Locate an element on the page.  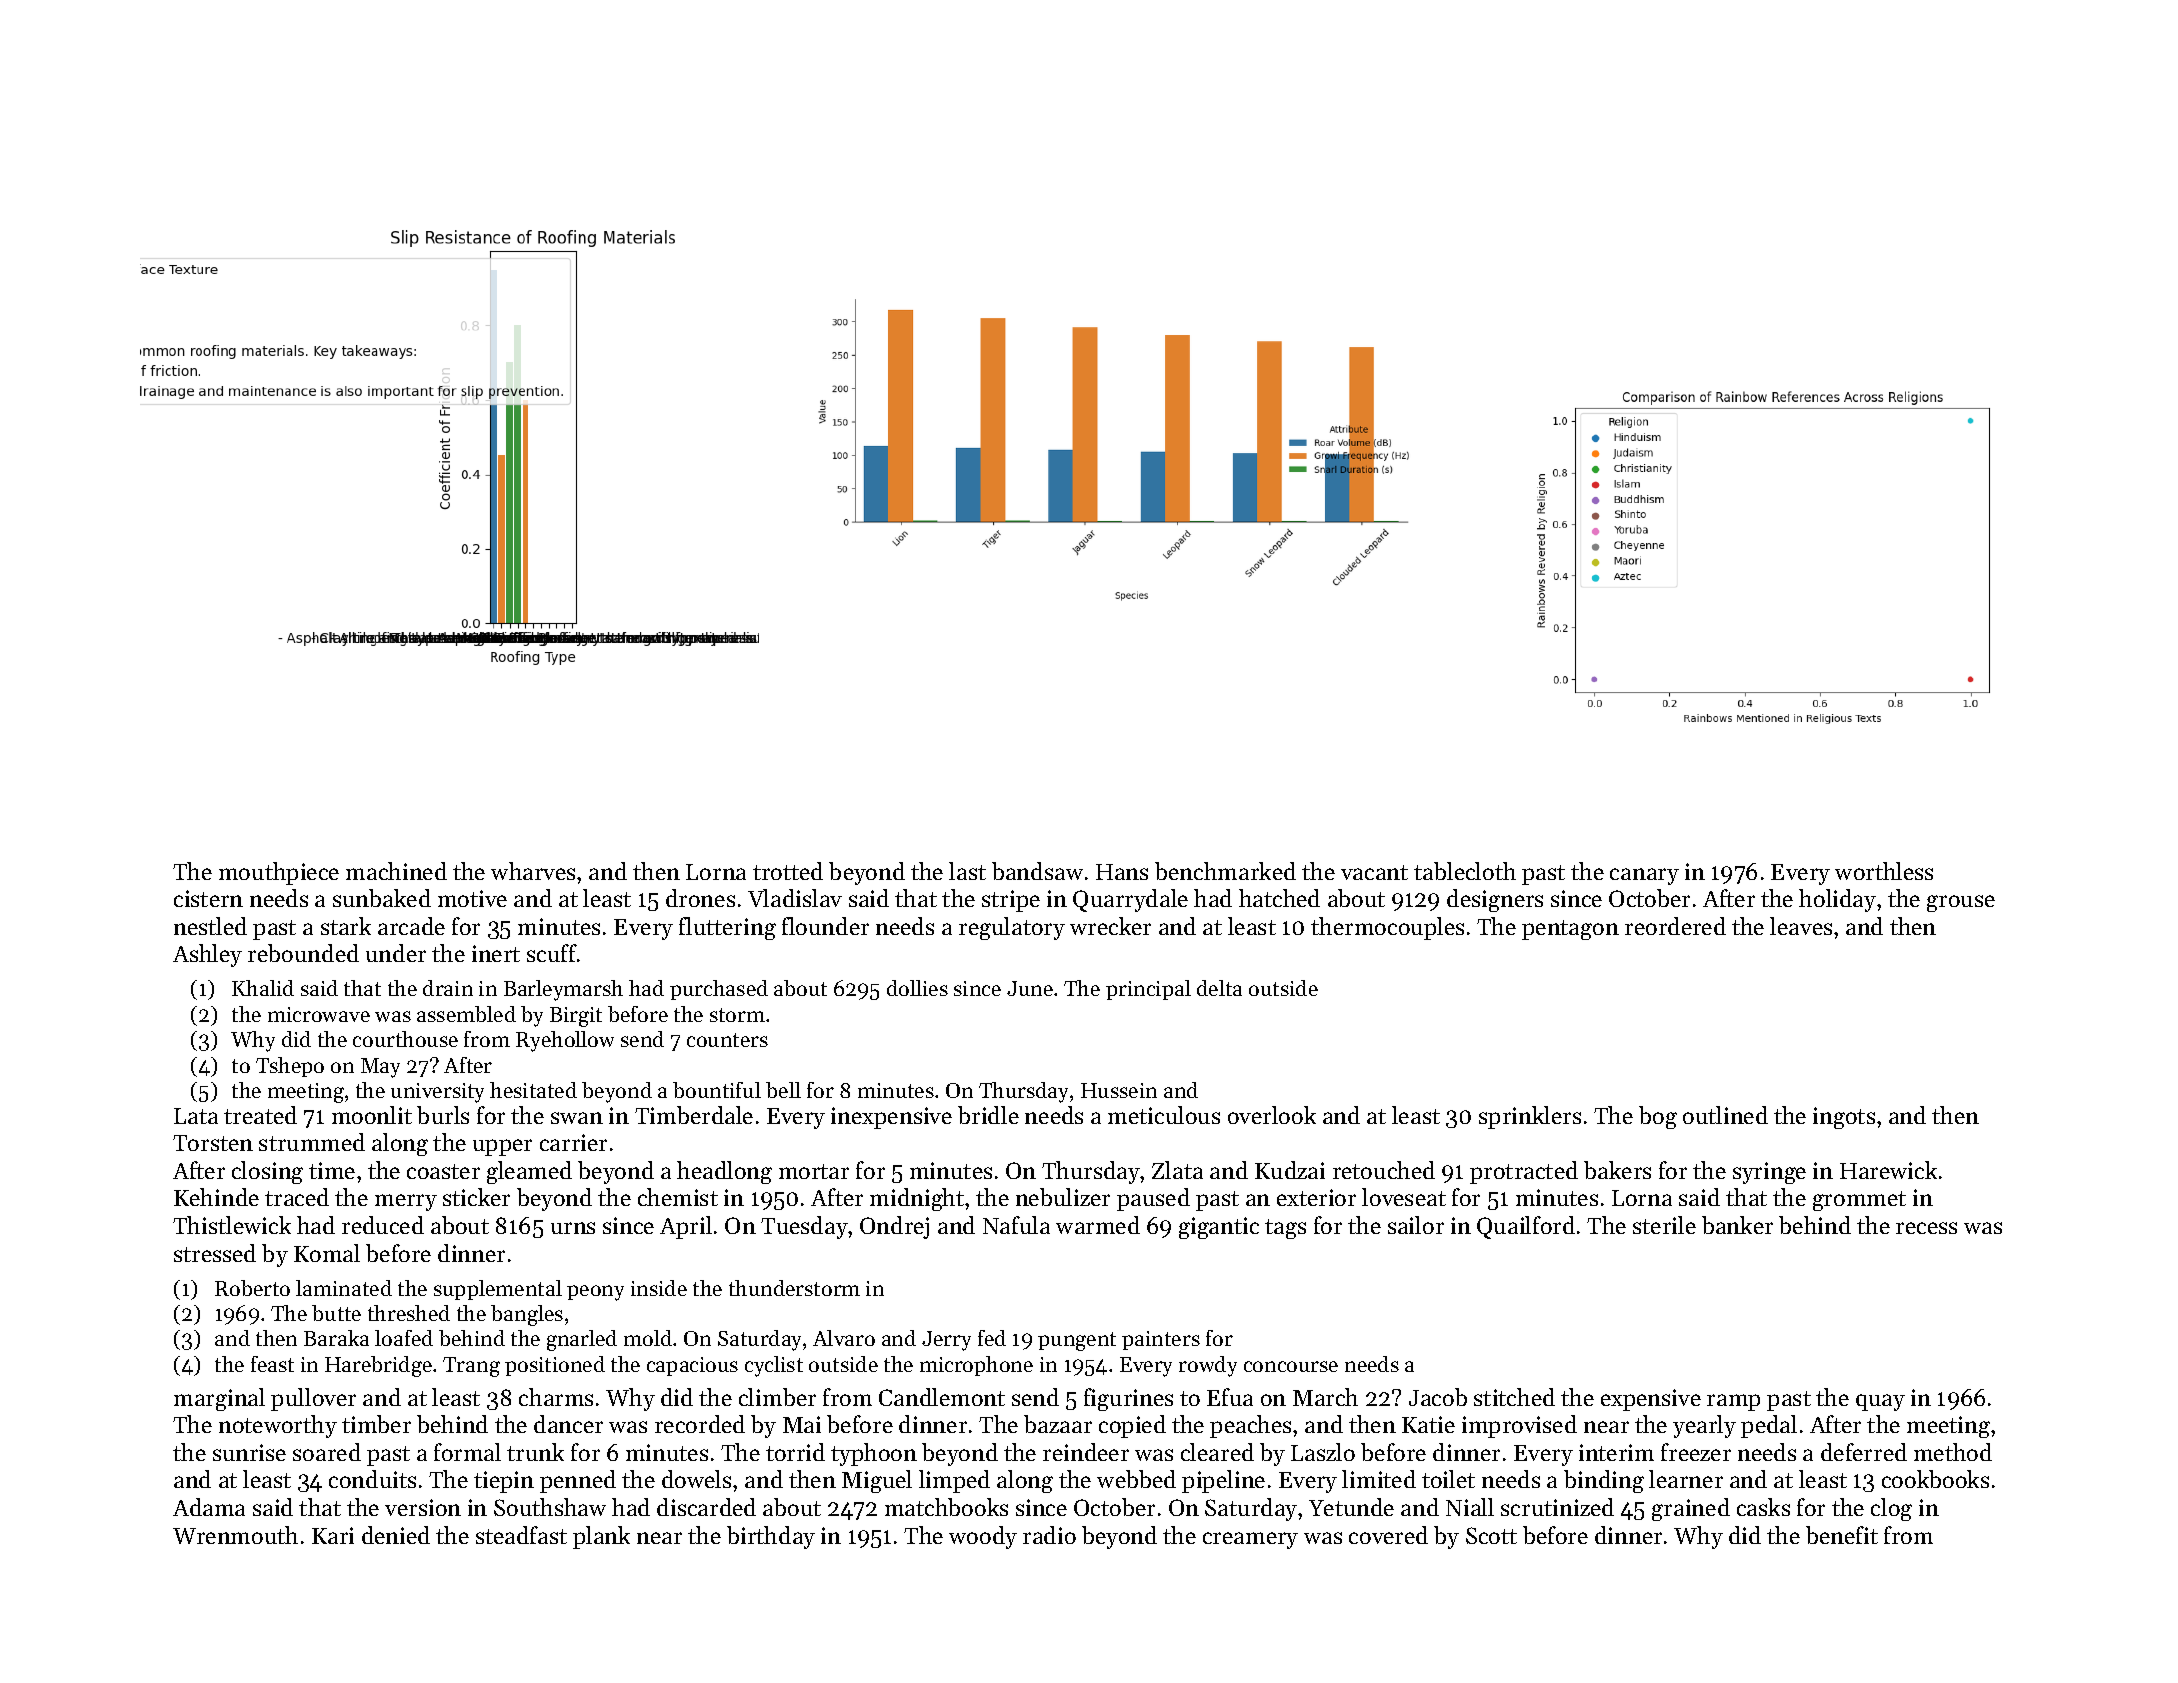
leaves is located at coordinates (1801, 926).
